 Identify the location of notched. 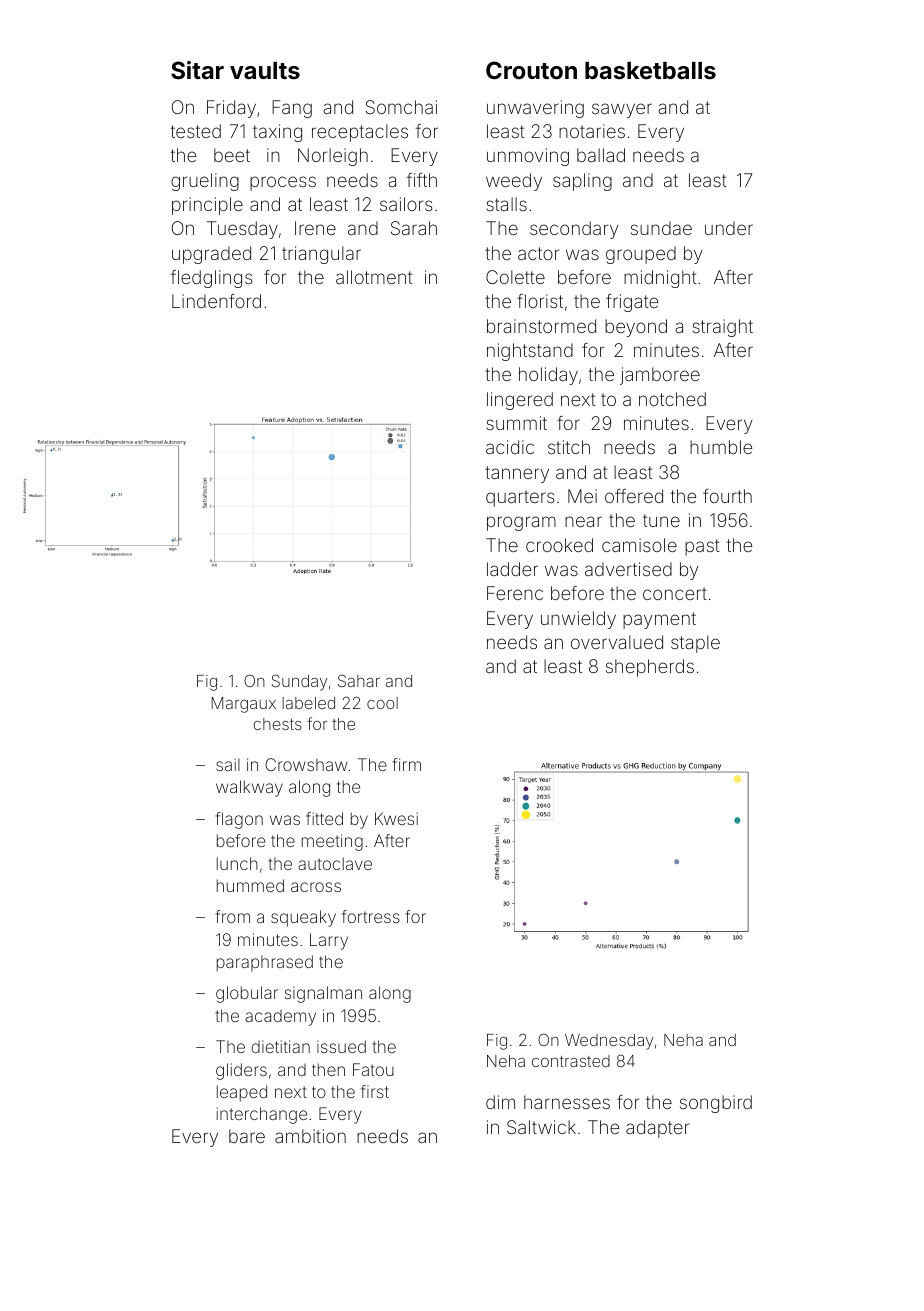
(672, 399).
